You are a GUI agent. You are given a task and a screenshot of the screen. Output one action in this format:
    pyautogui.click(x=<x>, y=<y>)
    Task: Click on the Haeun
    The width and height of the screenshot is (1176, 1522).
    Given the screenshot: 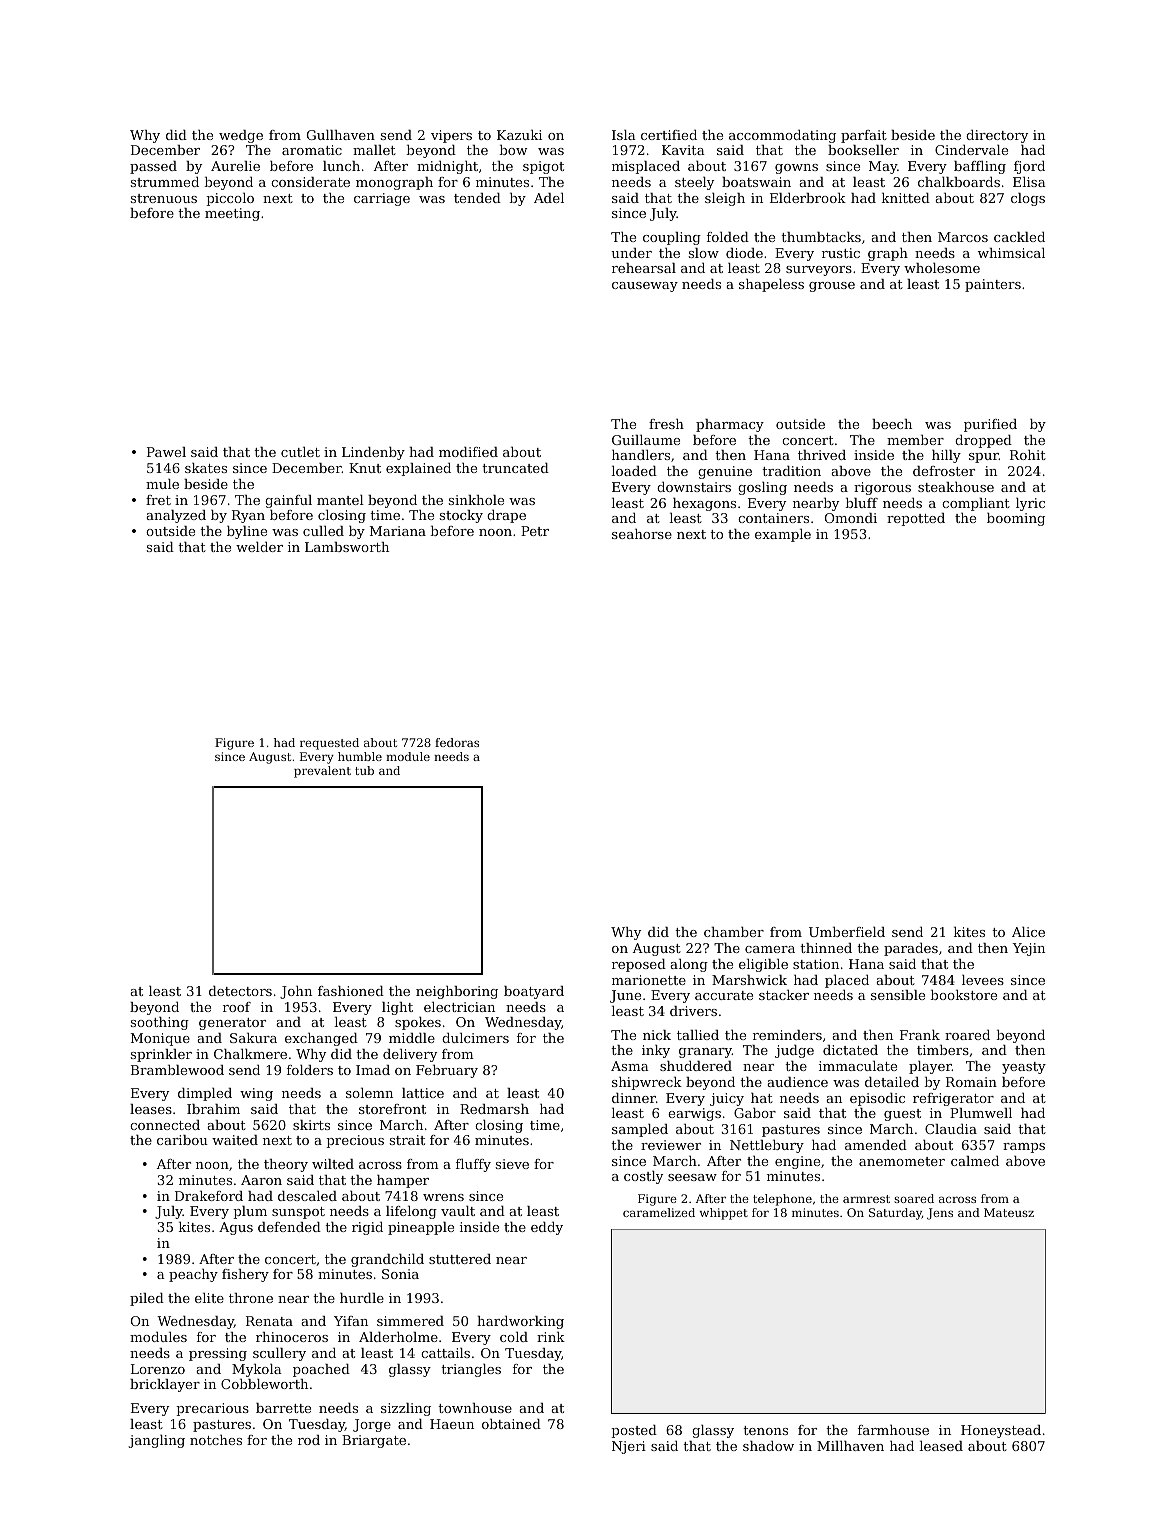 What is the action you would take?
    pyautogui.click(x=452, y=1424)
